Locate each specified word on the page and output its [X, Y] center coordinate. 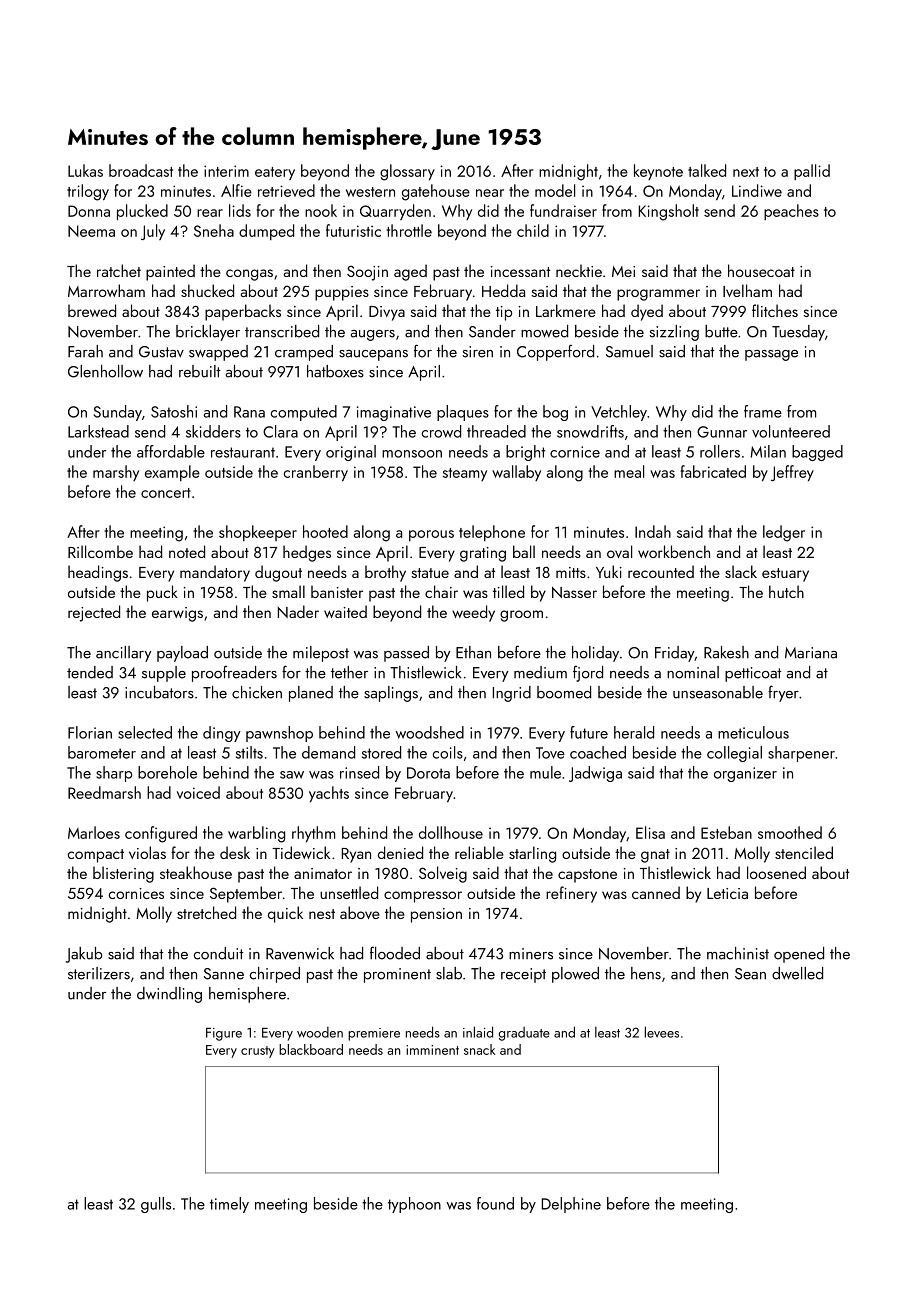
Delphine [571, 1205]
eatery [275, 173]
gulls [156, 1205]
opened [799, 955]
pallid [812, 172]
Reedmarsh [104, 792]
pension [436, 915]
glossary [407, 172]
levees [662, 1032]
